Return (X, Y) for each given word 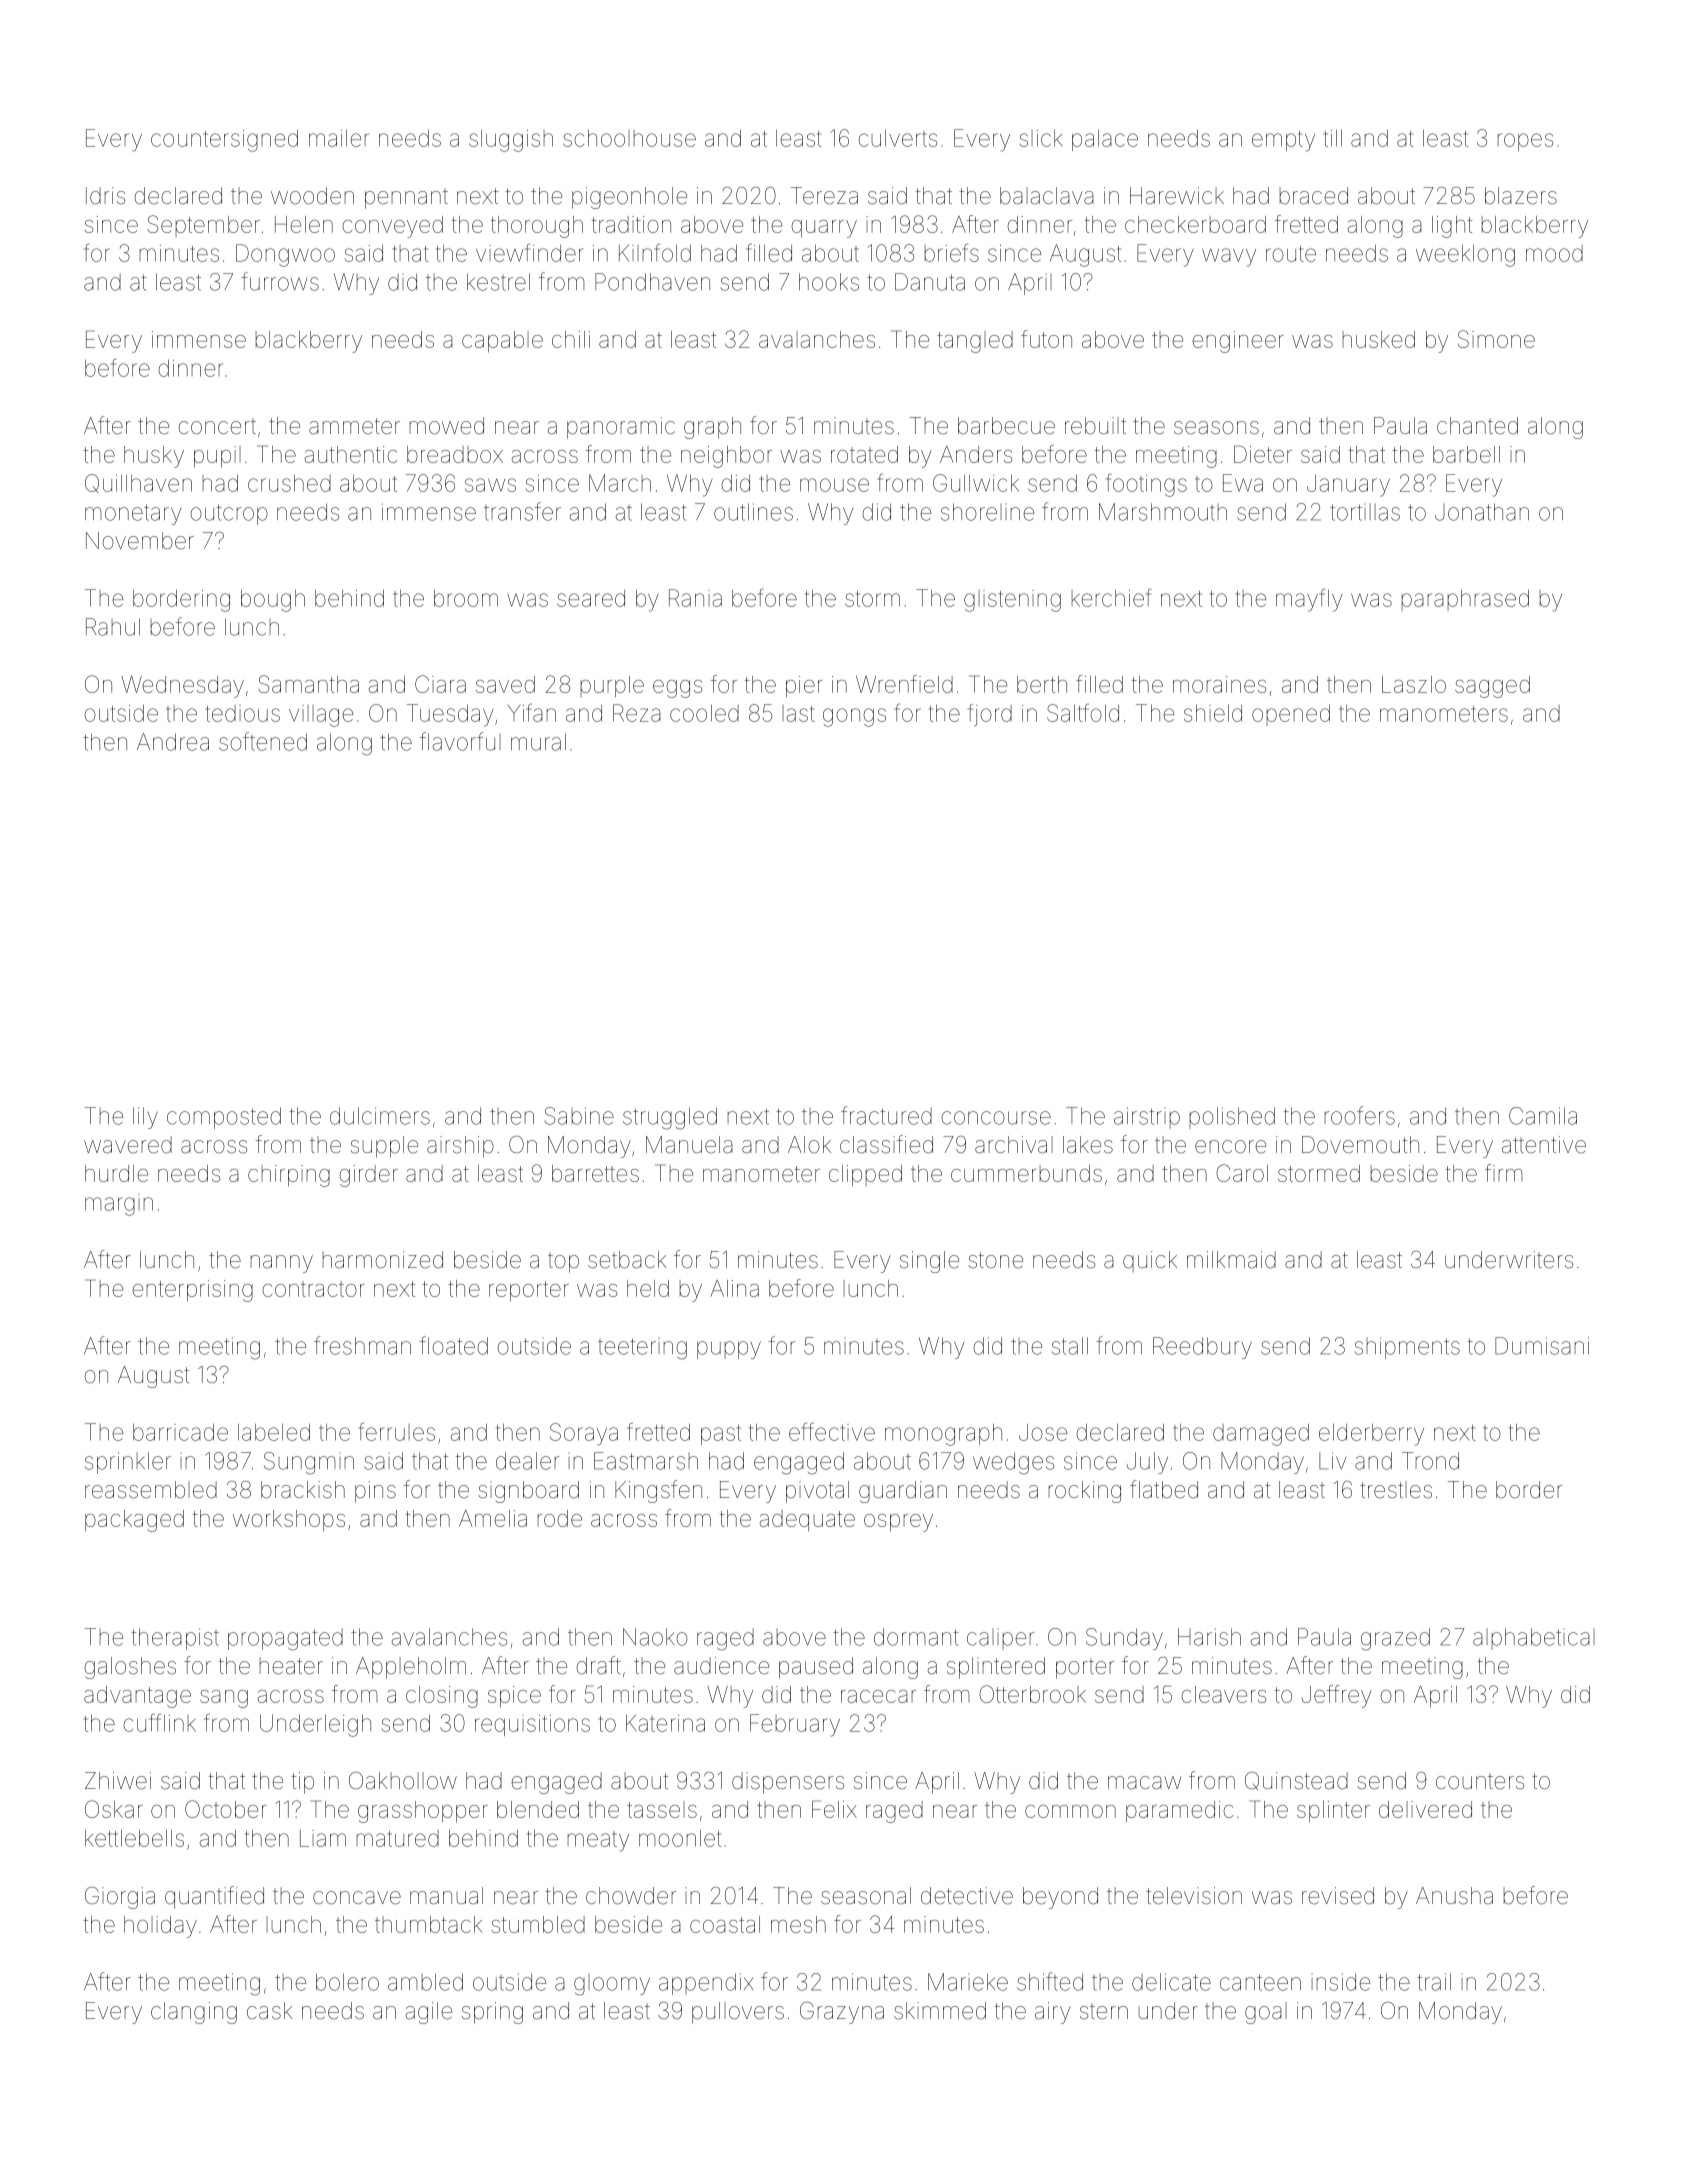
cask (269, 2011)
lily (145, 1118)
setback (627, 1260)
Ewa (1243, 483)
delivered (1425, 1809)
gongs (854, 717)
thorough (537, 227)
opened (1291, 715)
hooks (829, 282)
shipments (1407, 1348)
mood (1554, 253)
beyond (1060, 1898)
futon (1046, 339)
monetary (133, 514)
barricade (180, 1432)
